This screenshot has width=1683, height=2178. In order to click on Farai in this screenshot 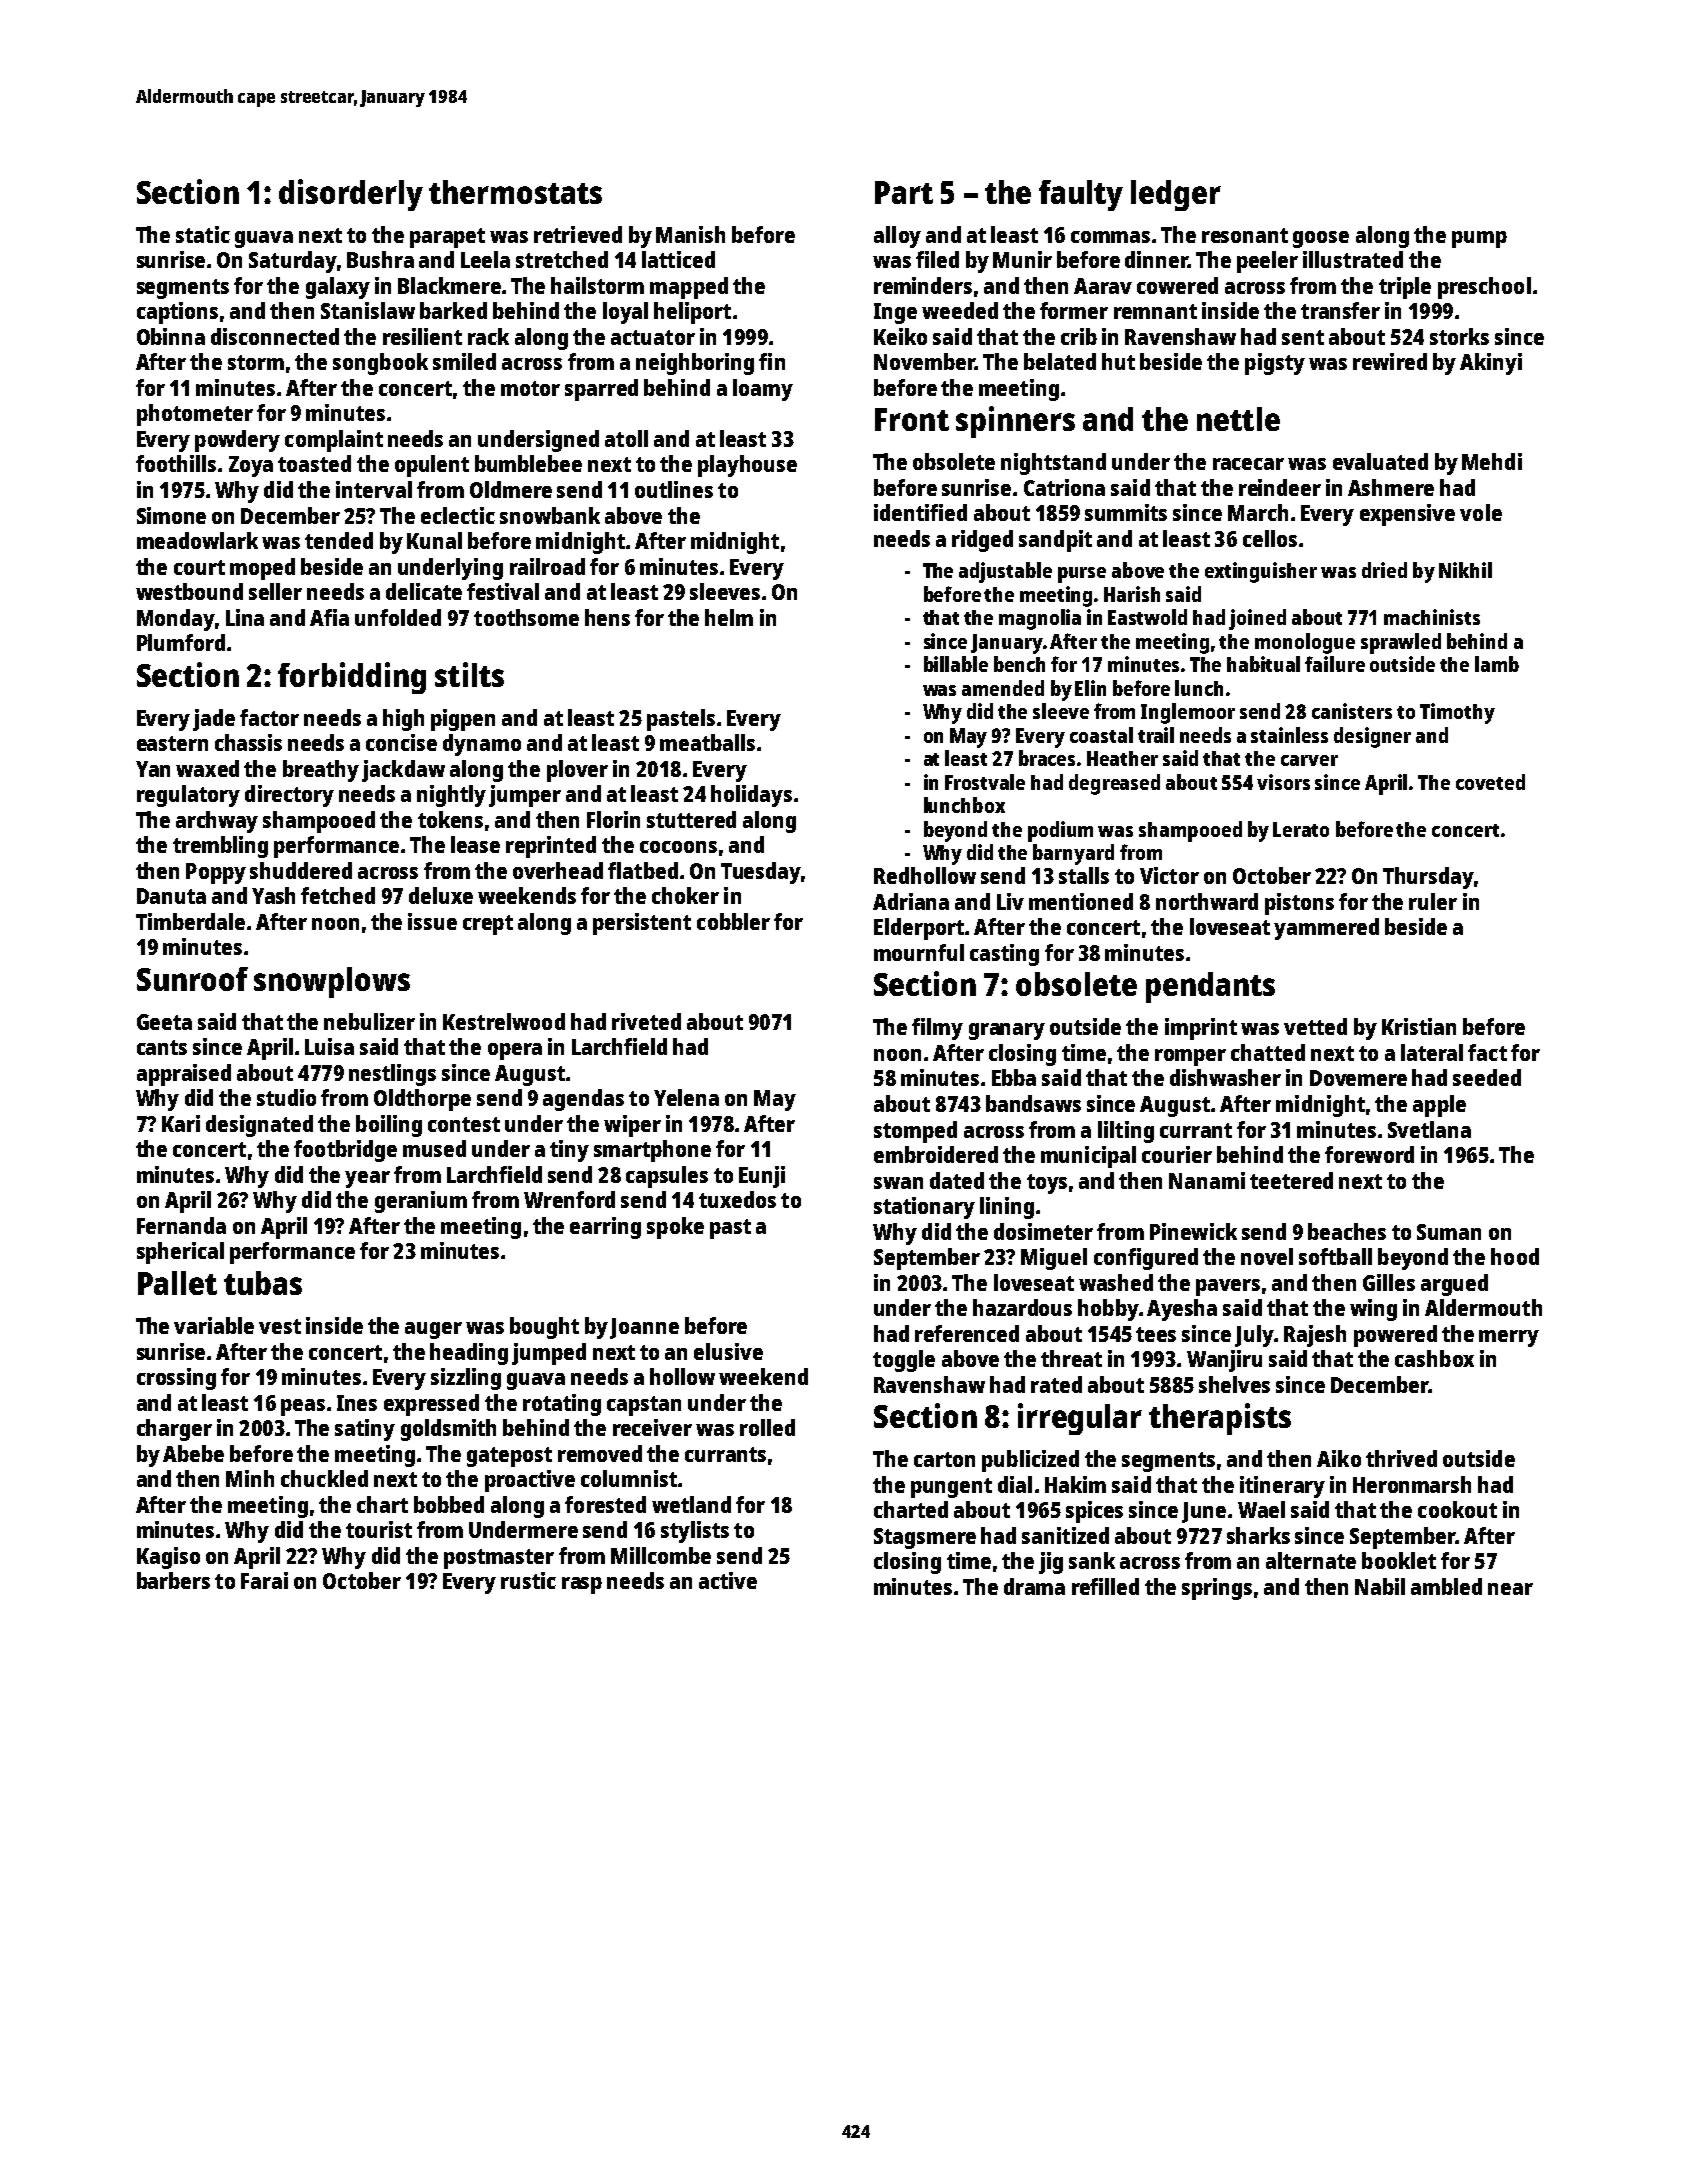, I will do `click(264, 1580)`.
